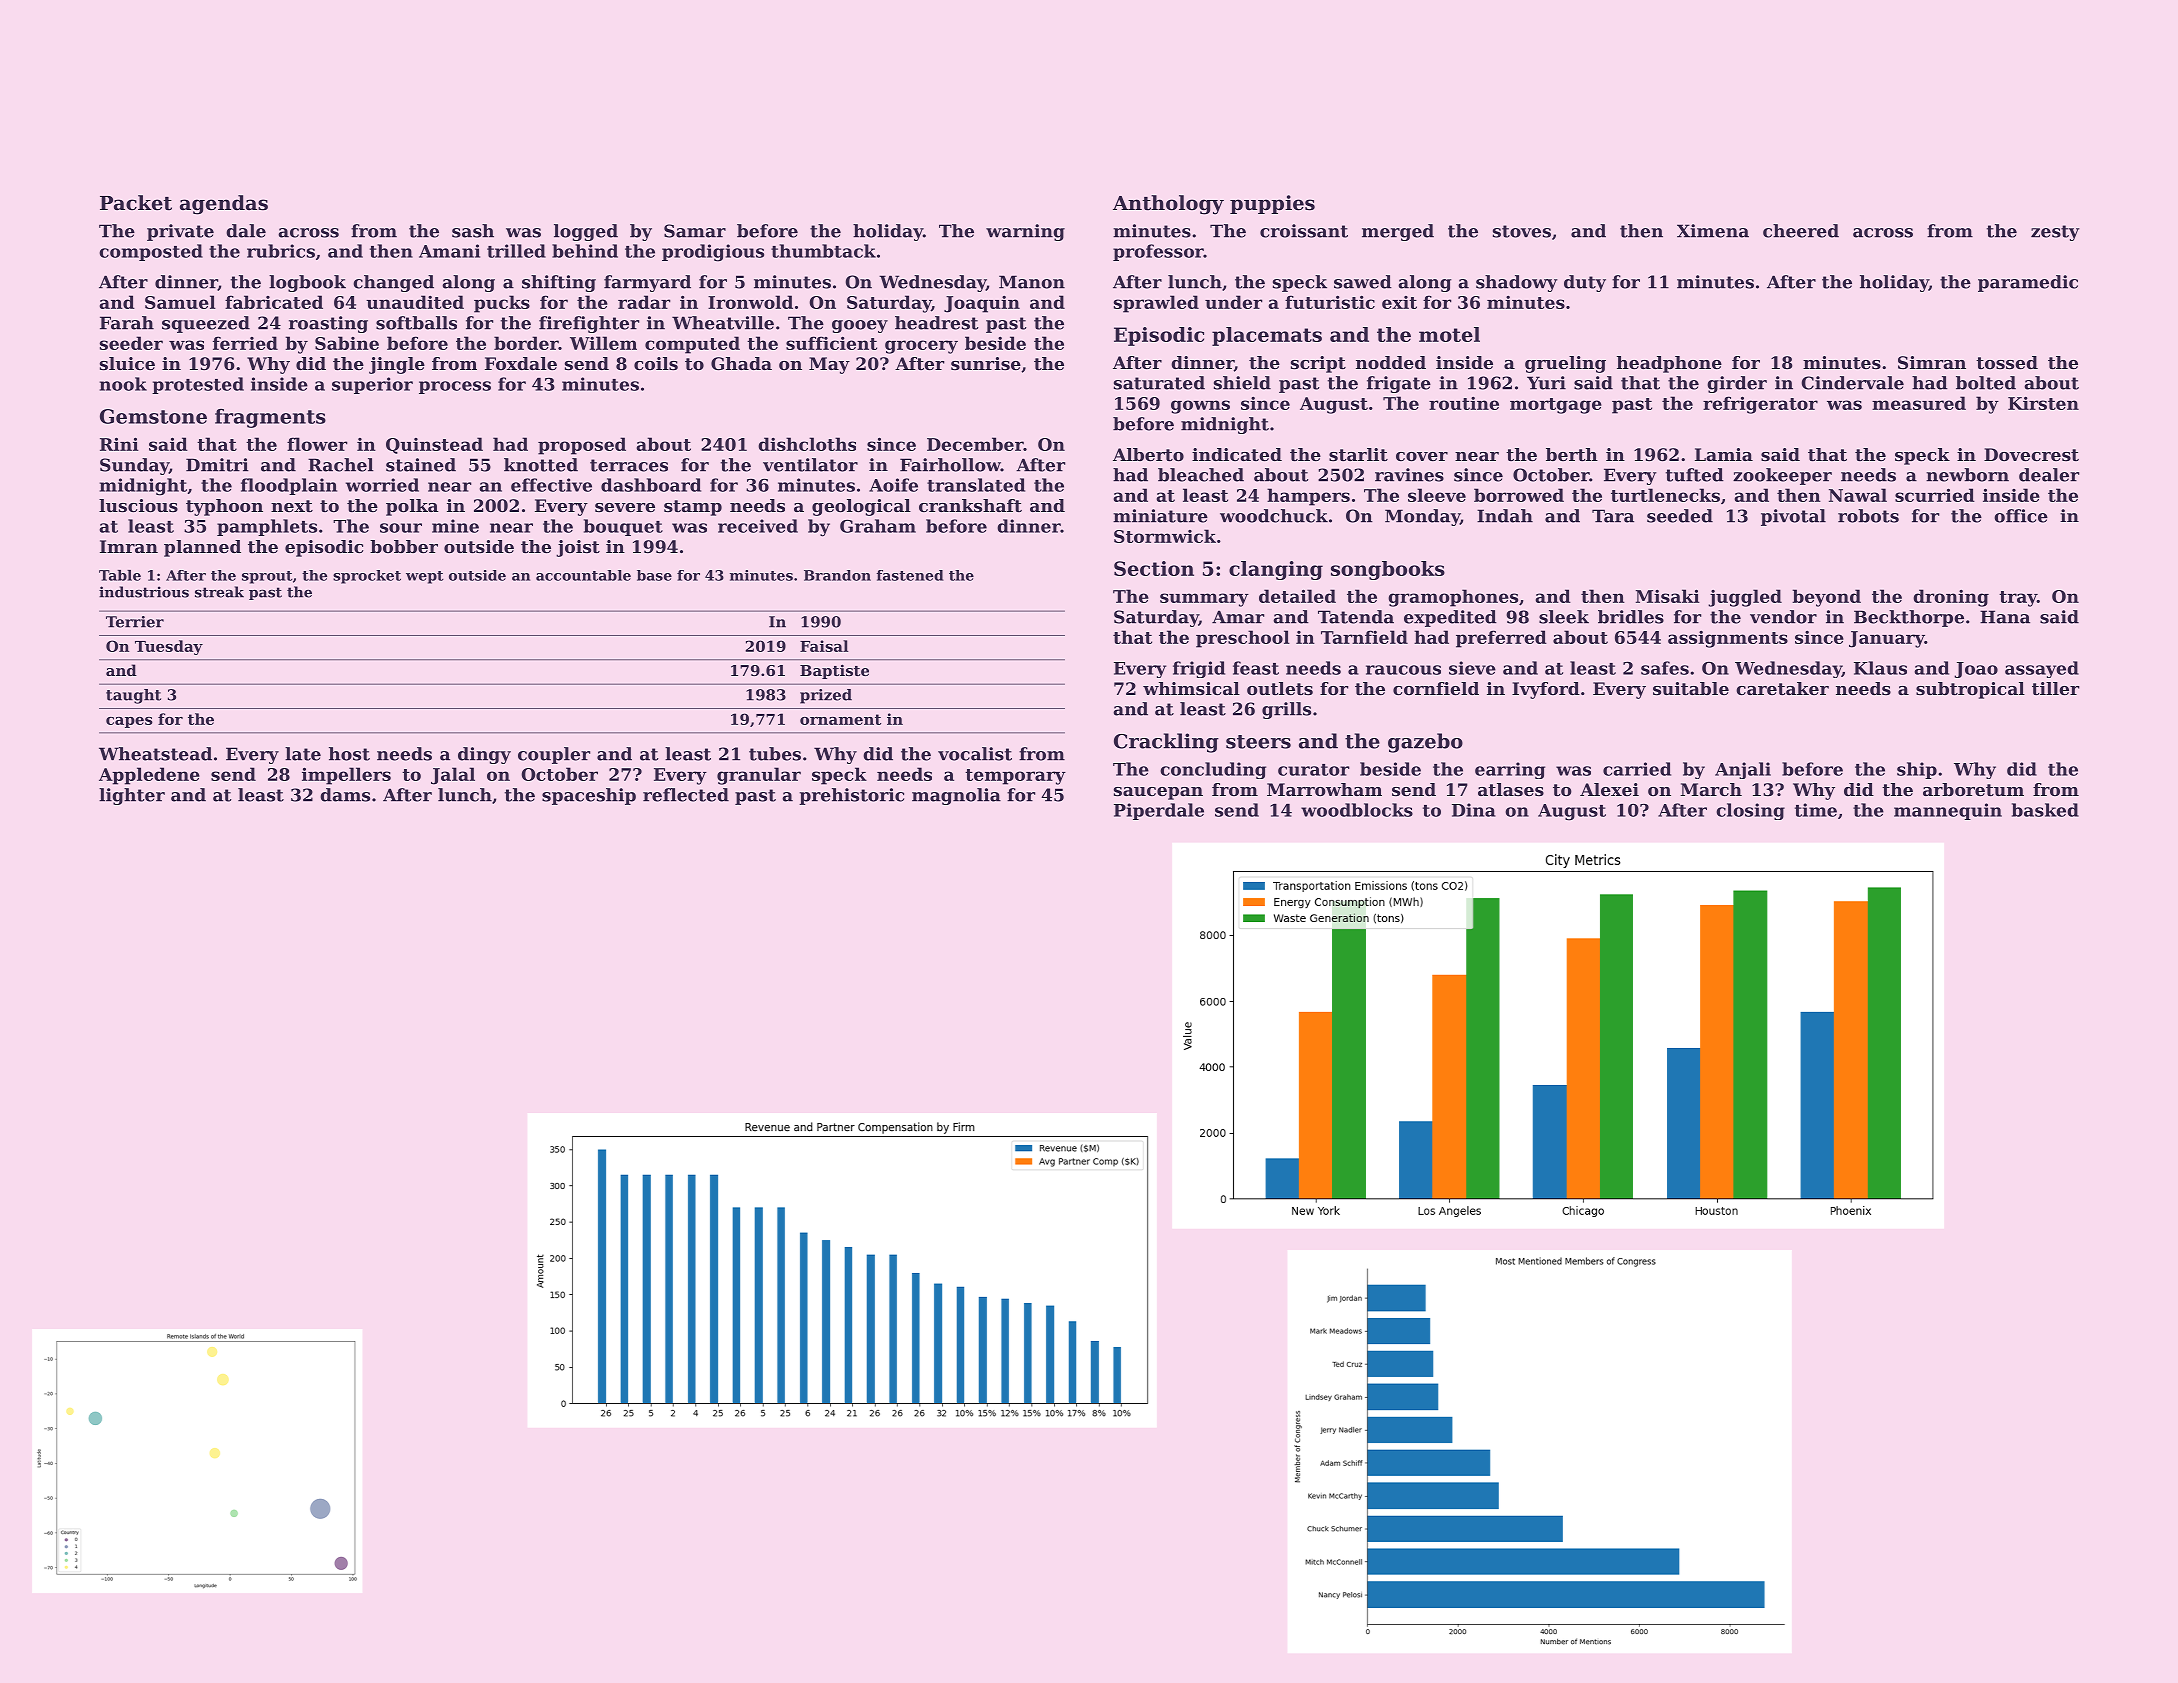 This document has height=1683, width=2178. I want to click on prehistoric, so click(851, 796).
